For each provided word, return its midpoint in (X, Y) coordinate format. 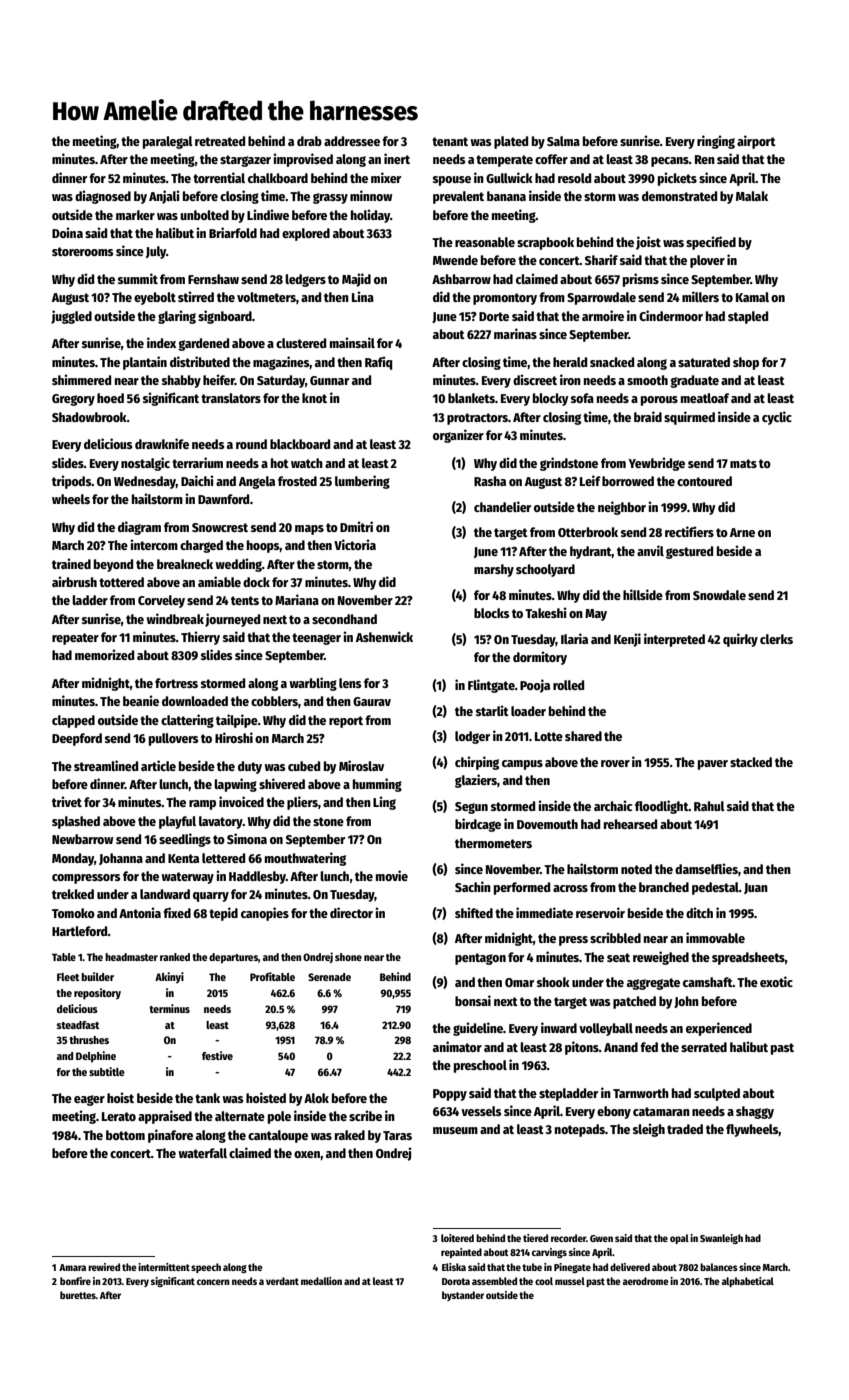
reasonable (485, 242)
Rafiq (378, 363)
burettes (78, 1295)
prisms (641, 280)
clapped (73, 721)
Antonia (140, 912)
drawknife (162, 443)
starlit (492, 710)
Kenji (627, 640)
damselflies (706, 868)
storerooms (82, 251)
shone (348, 957)
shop (746, 363)
